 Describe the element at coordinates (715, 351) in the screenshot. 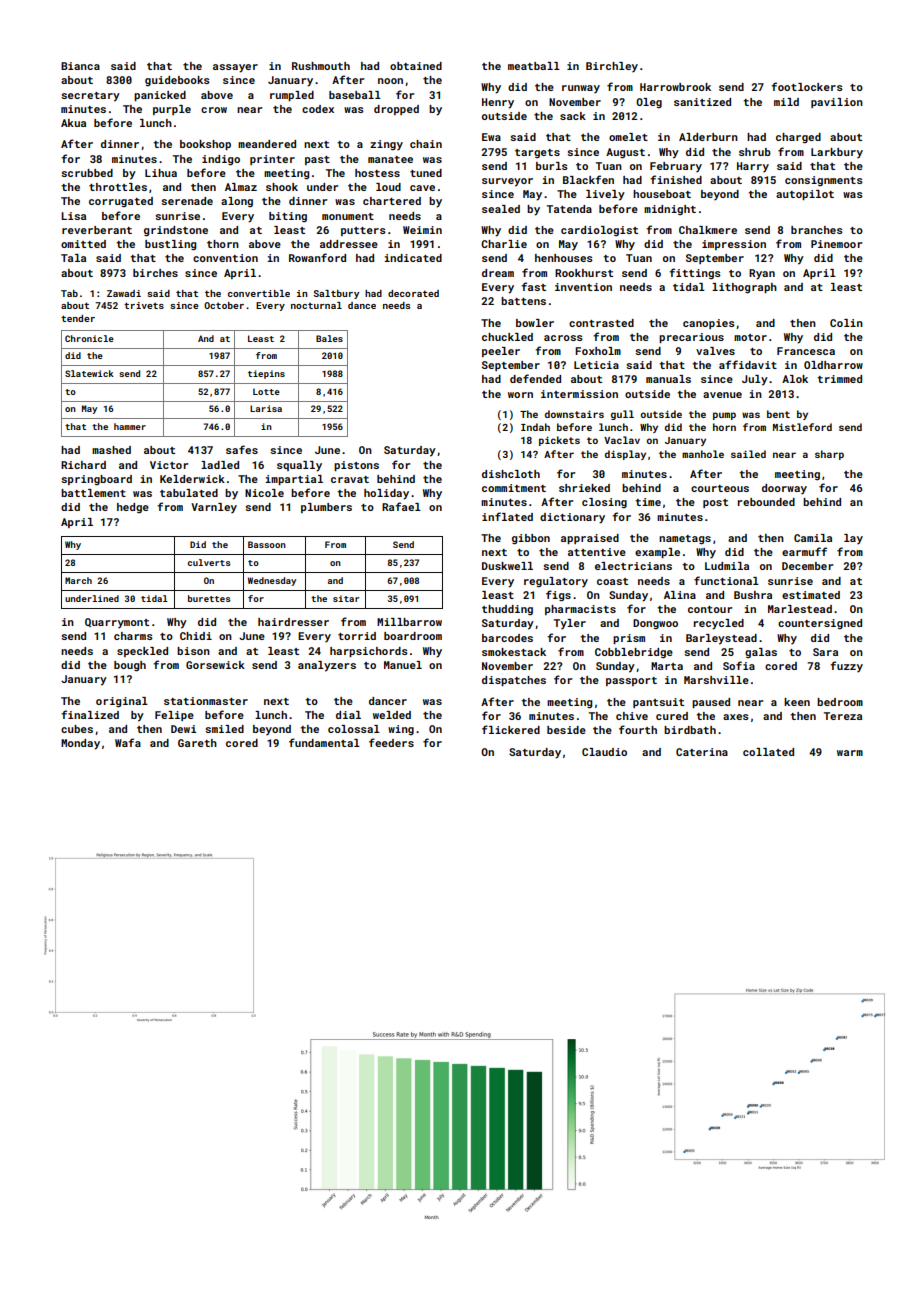

I see `valves` at that location.
